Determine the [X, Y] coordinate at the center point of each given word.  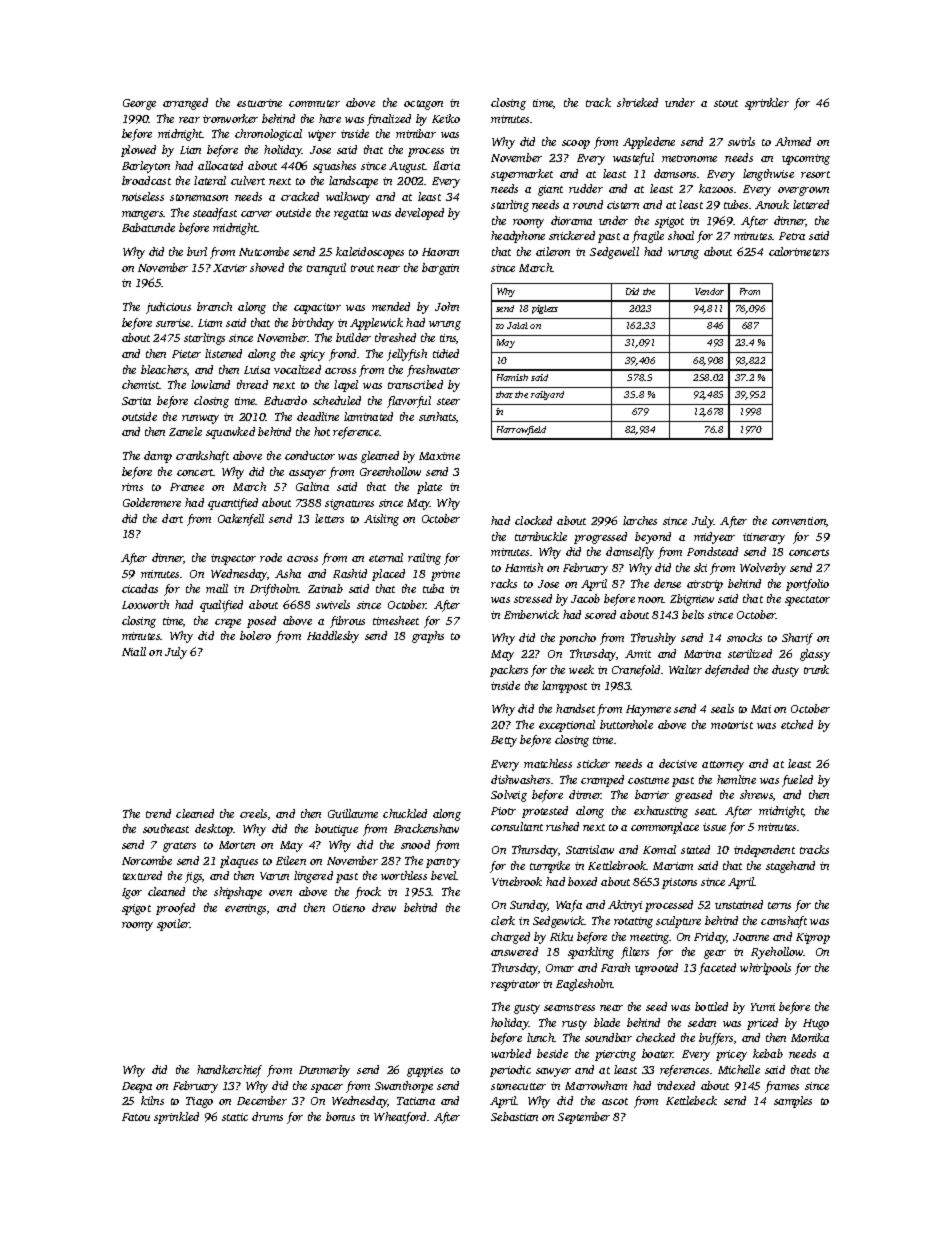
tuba [433, 588]
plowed [138, 151]
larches [640, 520]
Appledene [649, 143]
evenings [245, 909]
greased [693, 796]
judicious [168, 308]
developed [419, 214]
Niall [134, 651]
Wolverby [763, 569]
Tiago [199, 1102]
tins [448, 339]
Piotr [503, 811]
